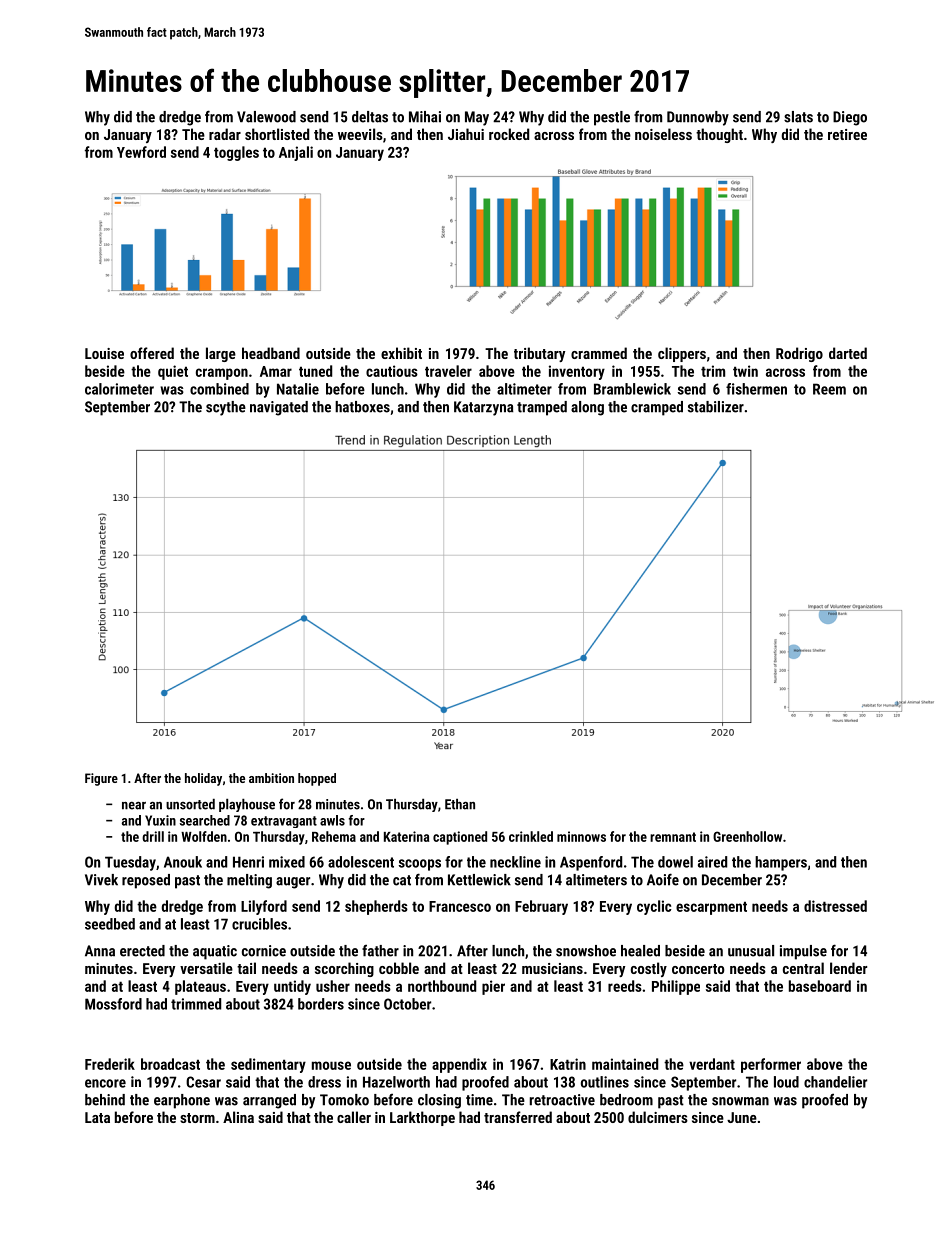  What do you see at coordinates (531, 836) in the screenshot?
I see `crinkled` at bounding box center [531, 836].
